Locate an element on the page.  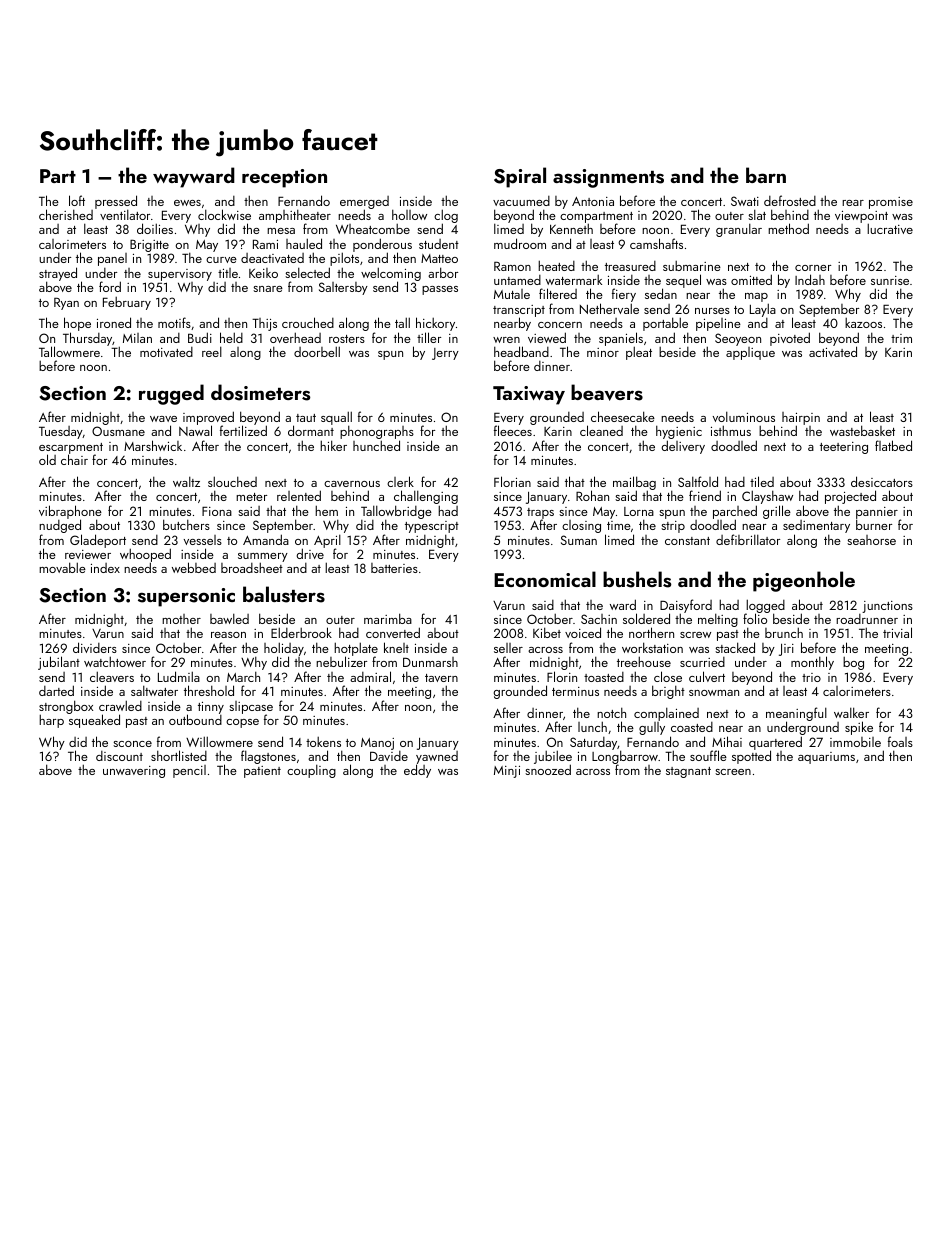
Wheatcombe is located at coordinates (373, 229).
